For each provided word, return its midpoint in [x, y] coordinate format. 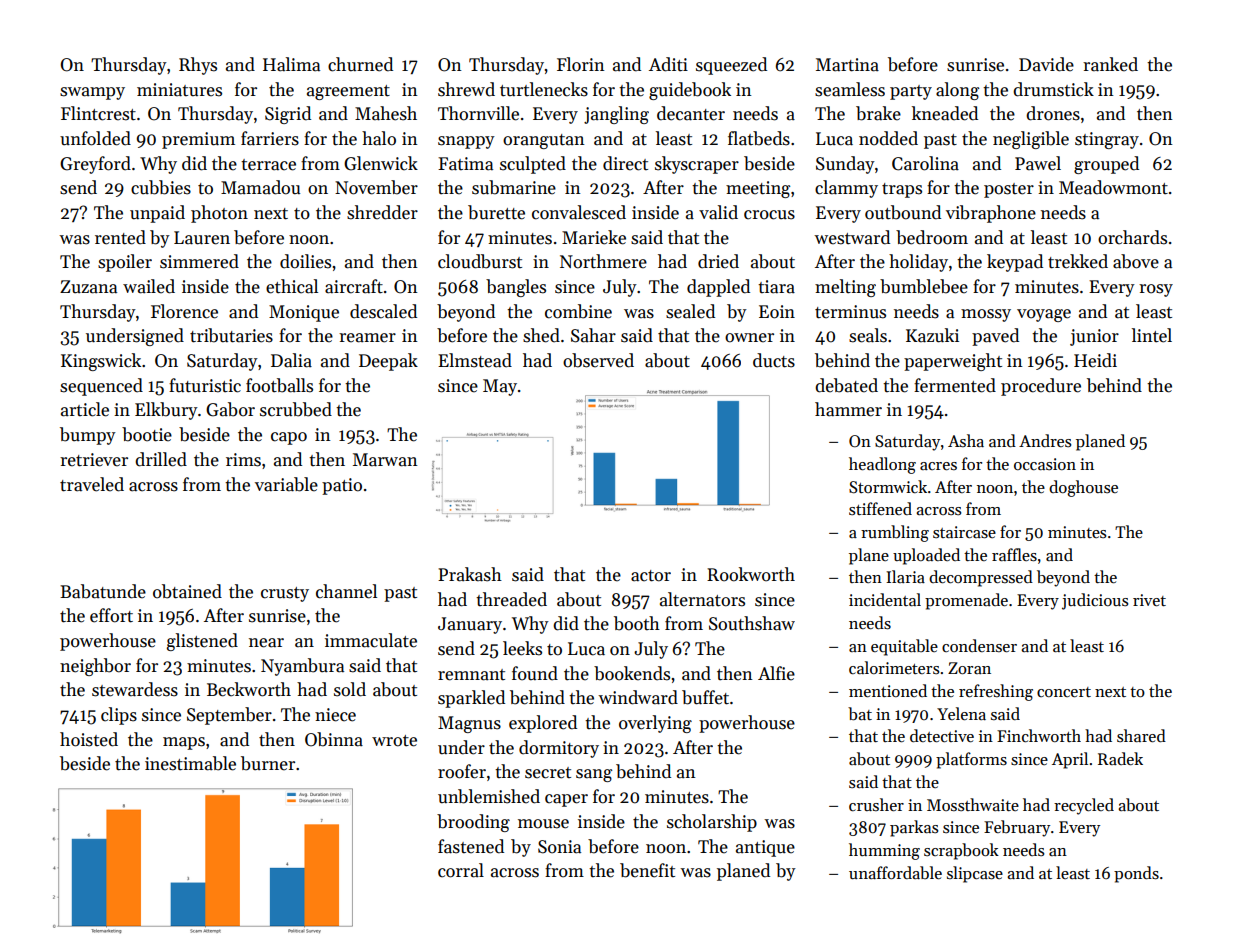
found [535, 673]
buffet [705, 697]
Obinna [334, 739]
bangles [516, 288]
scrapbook [961, 851]
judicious [1095, 601]
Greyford [95, 165]
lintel [1152, 335]
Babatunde [103, 591]
